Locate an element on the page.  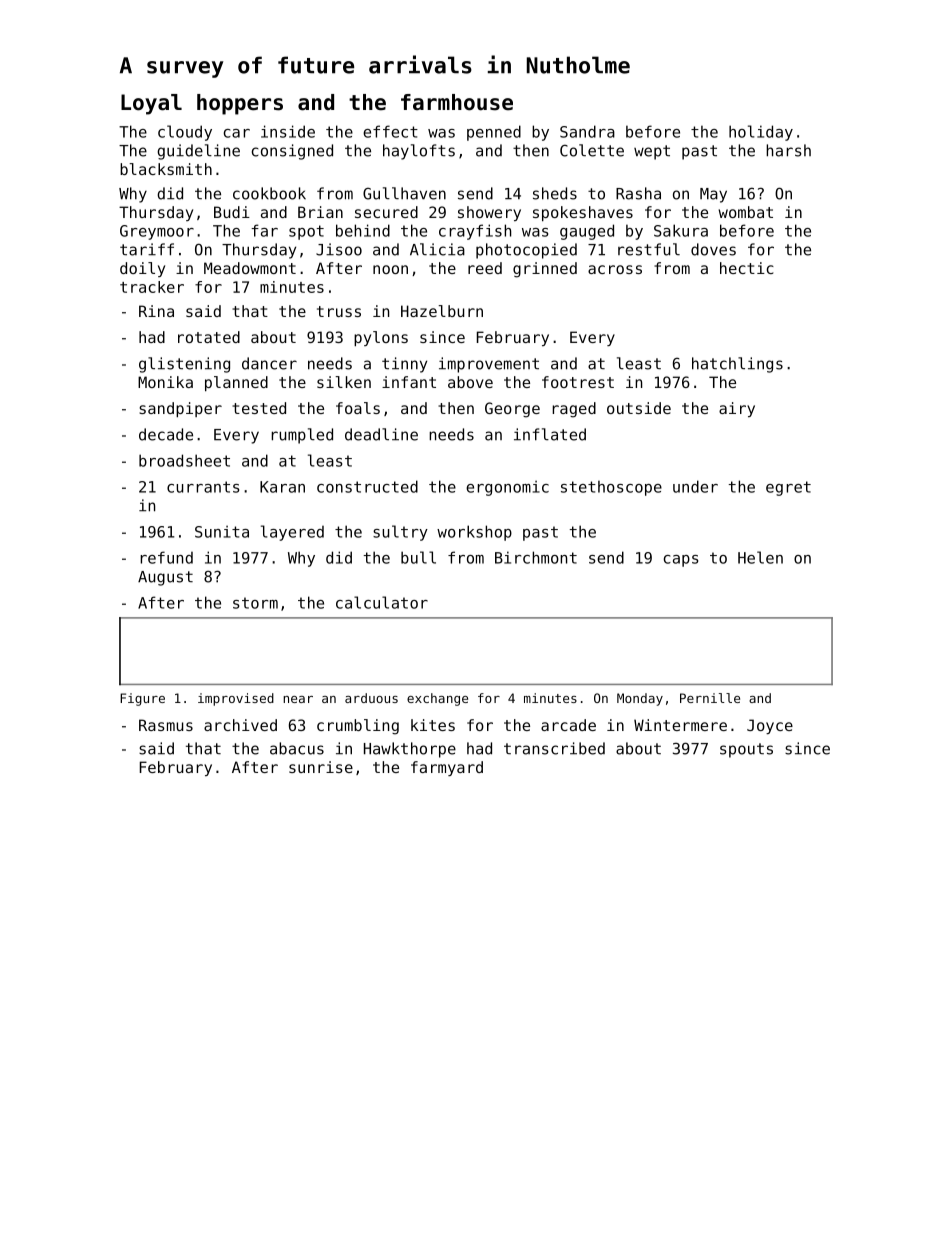
caps is located at coordinates (681, 561).
